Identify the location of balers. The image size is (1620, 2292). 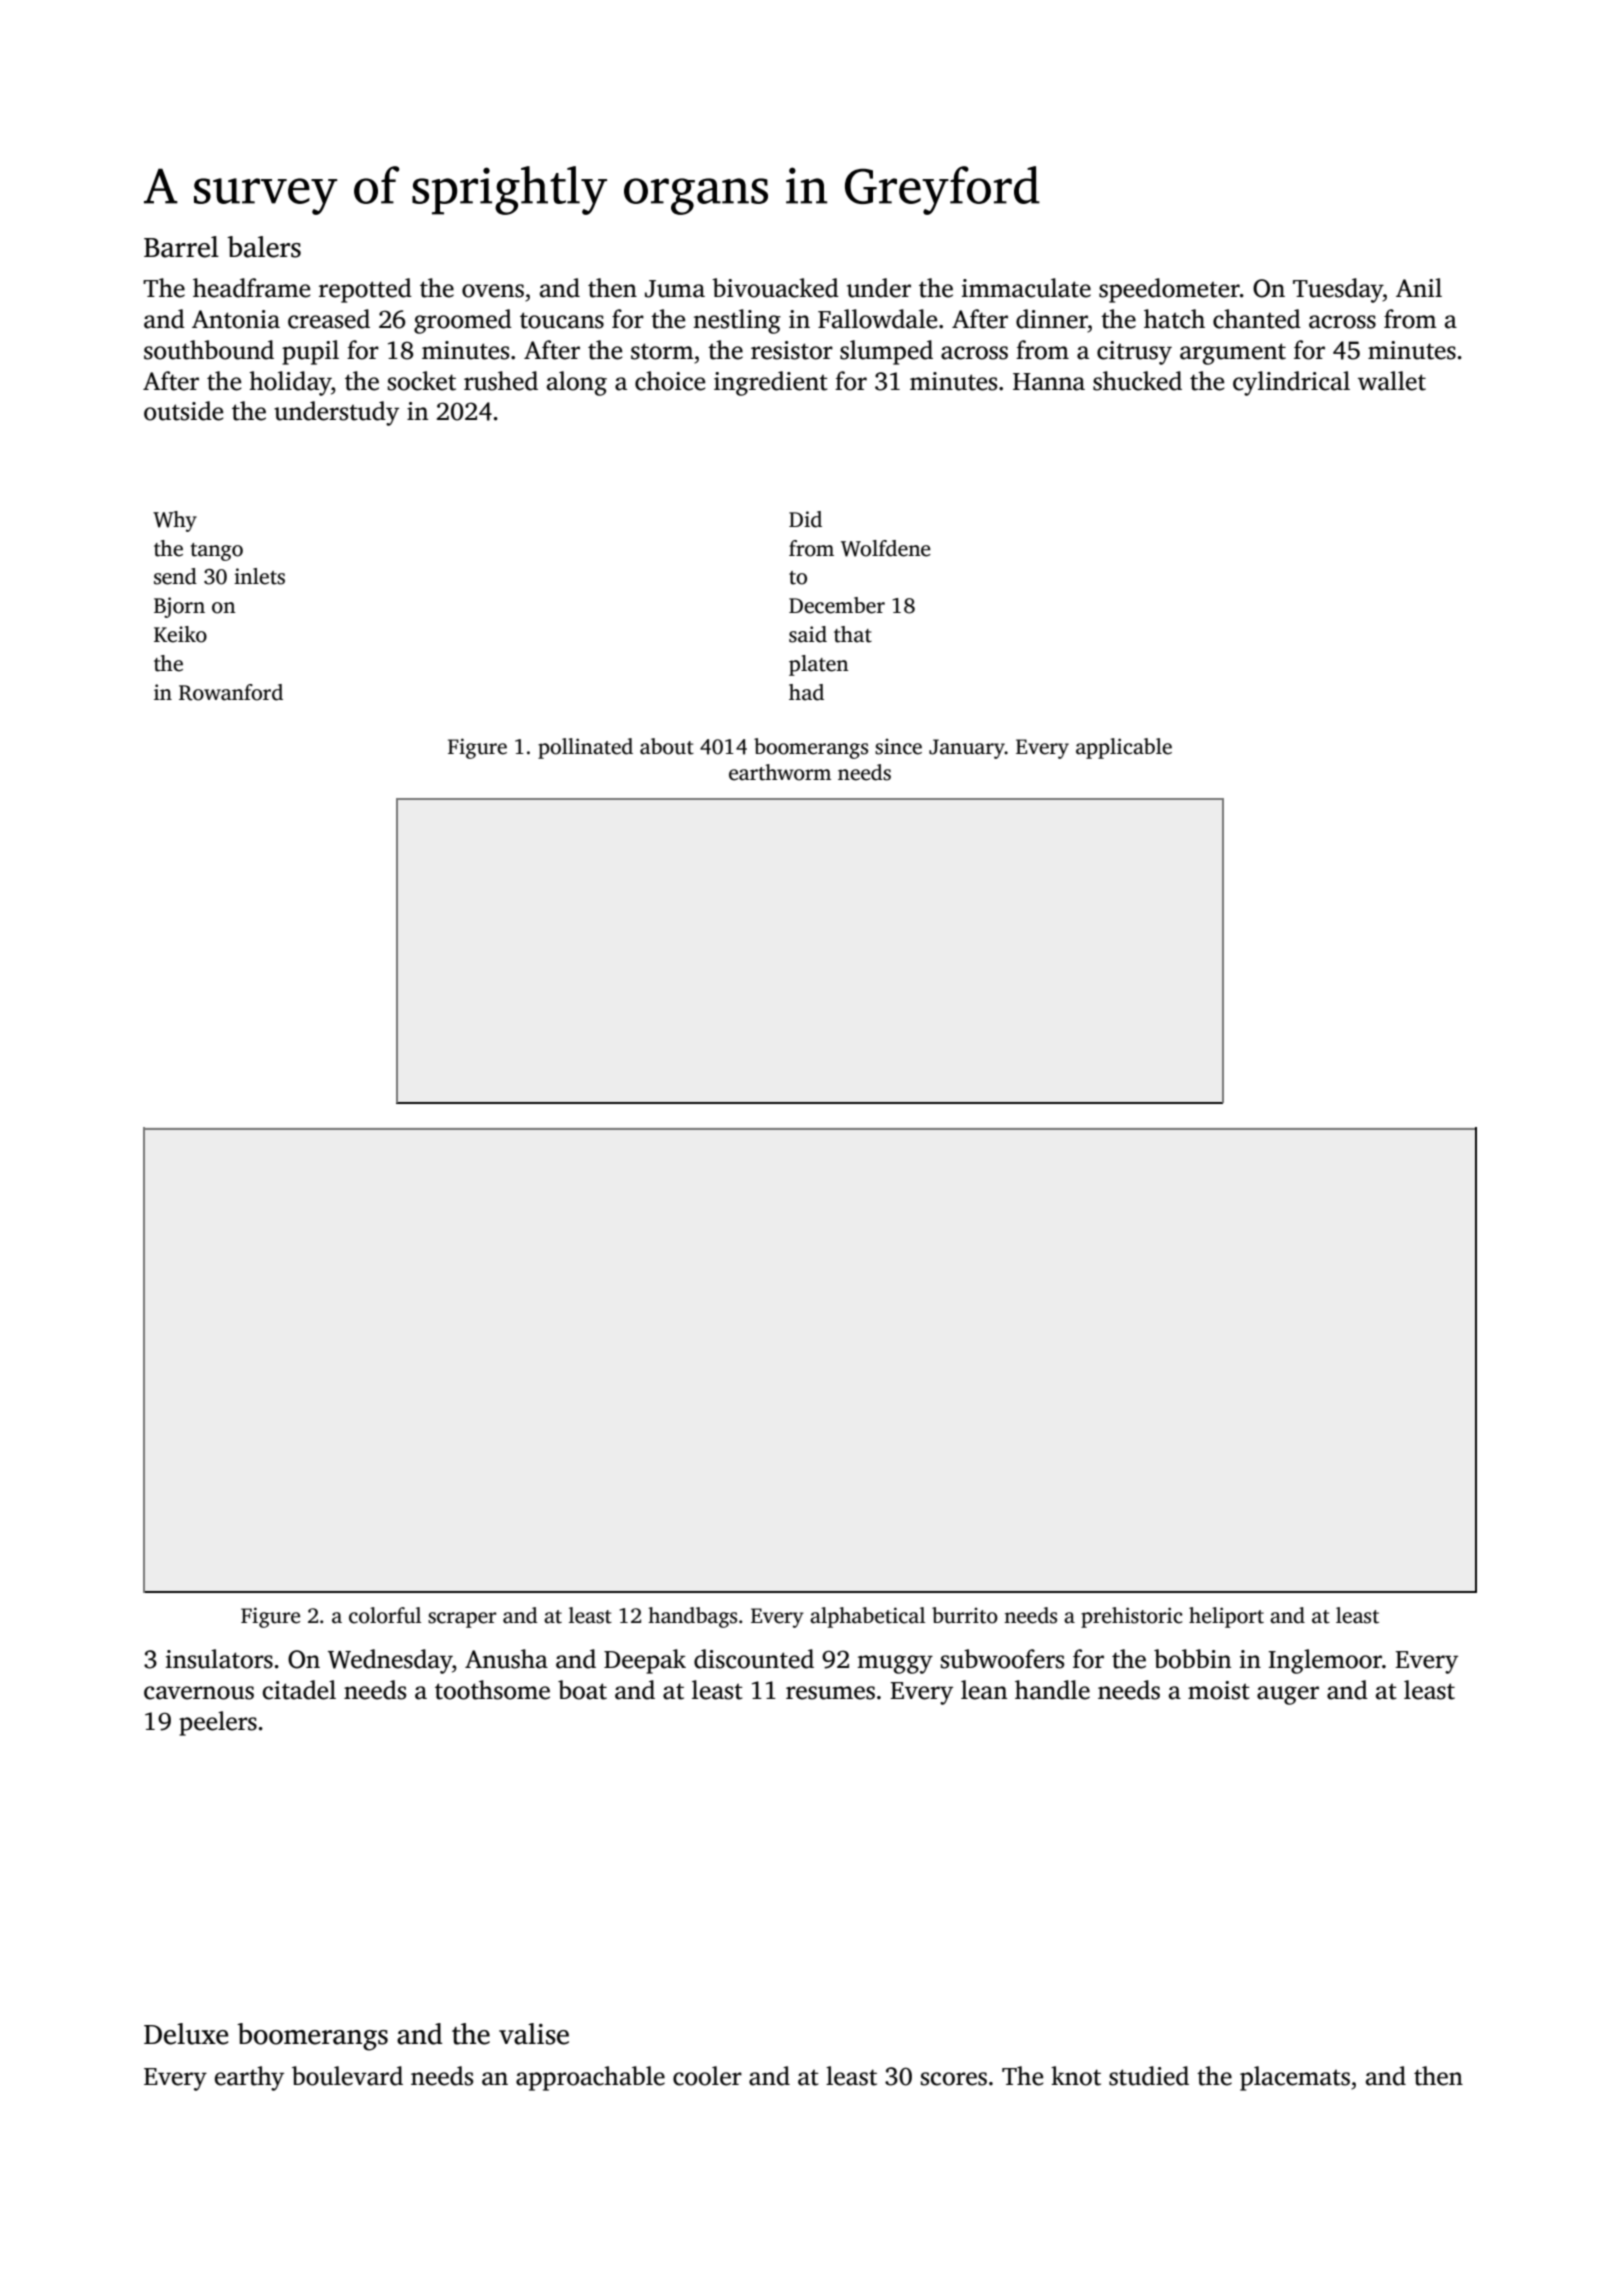
(264, 247).
